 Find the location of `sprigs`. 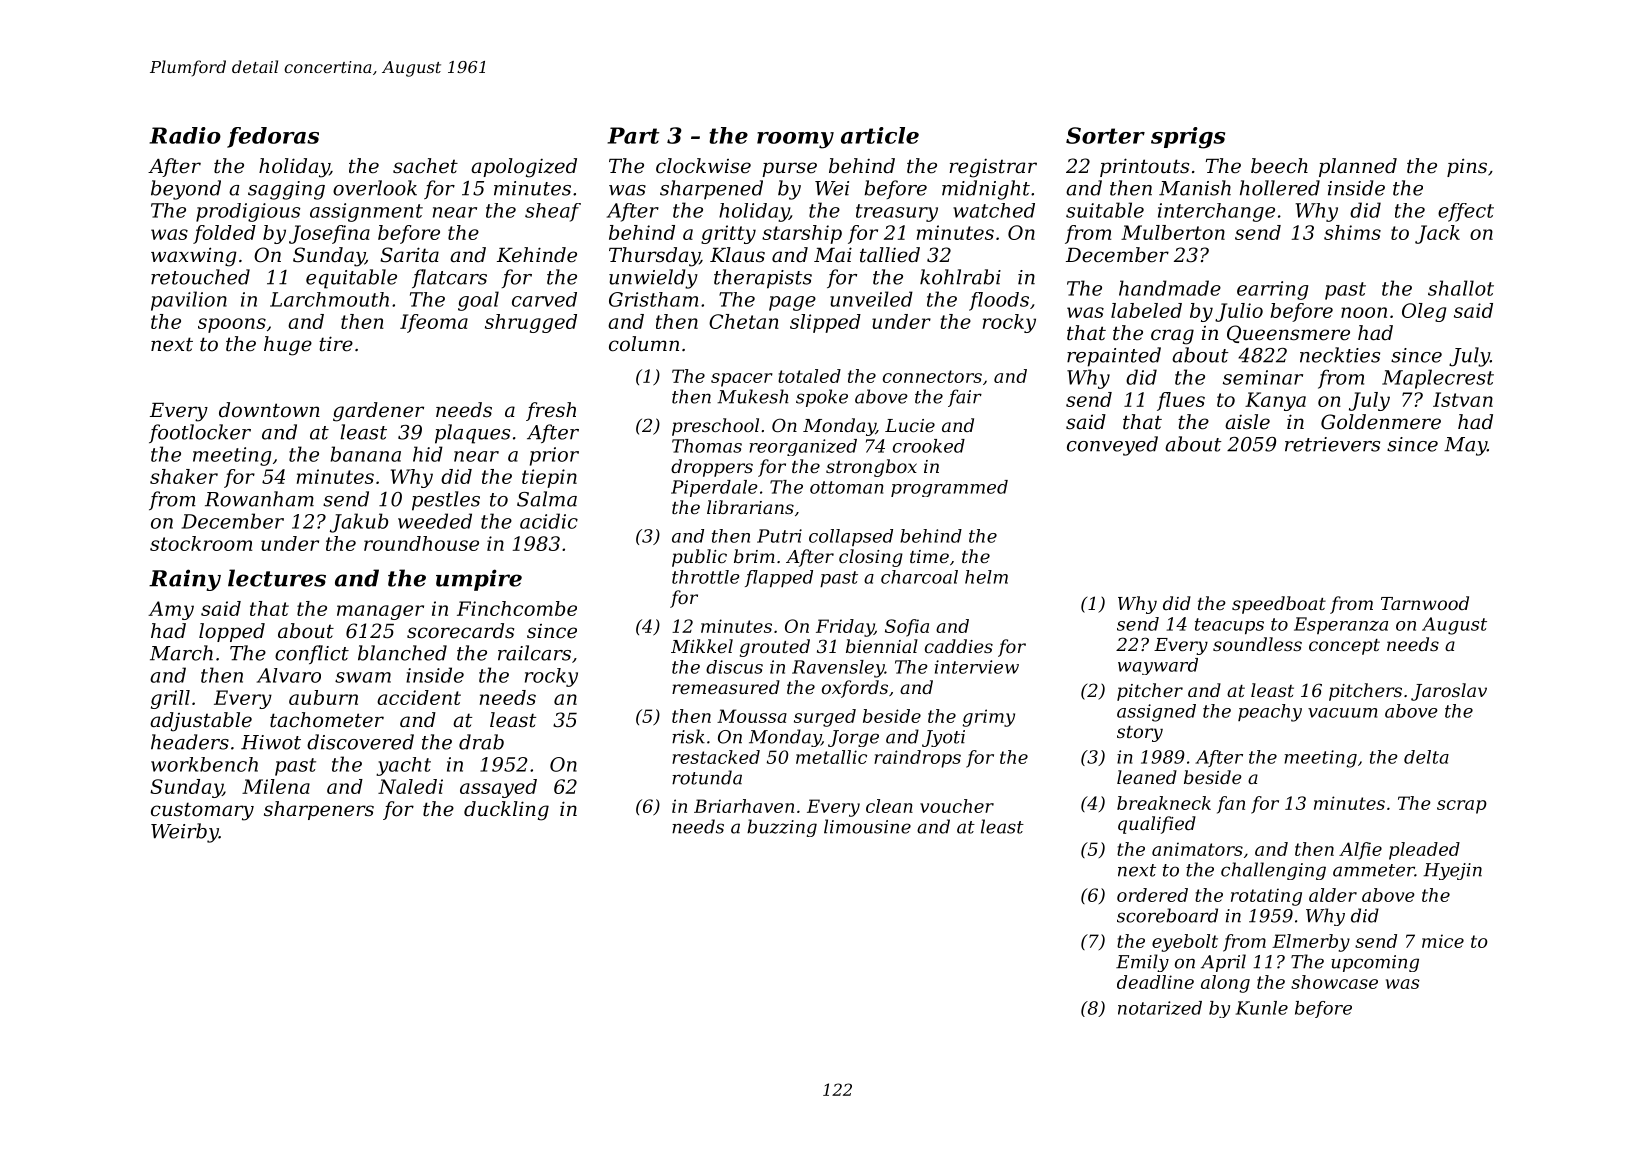

sprigs is located at coordinates (1188, 138).
